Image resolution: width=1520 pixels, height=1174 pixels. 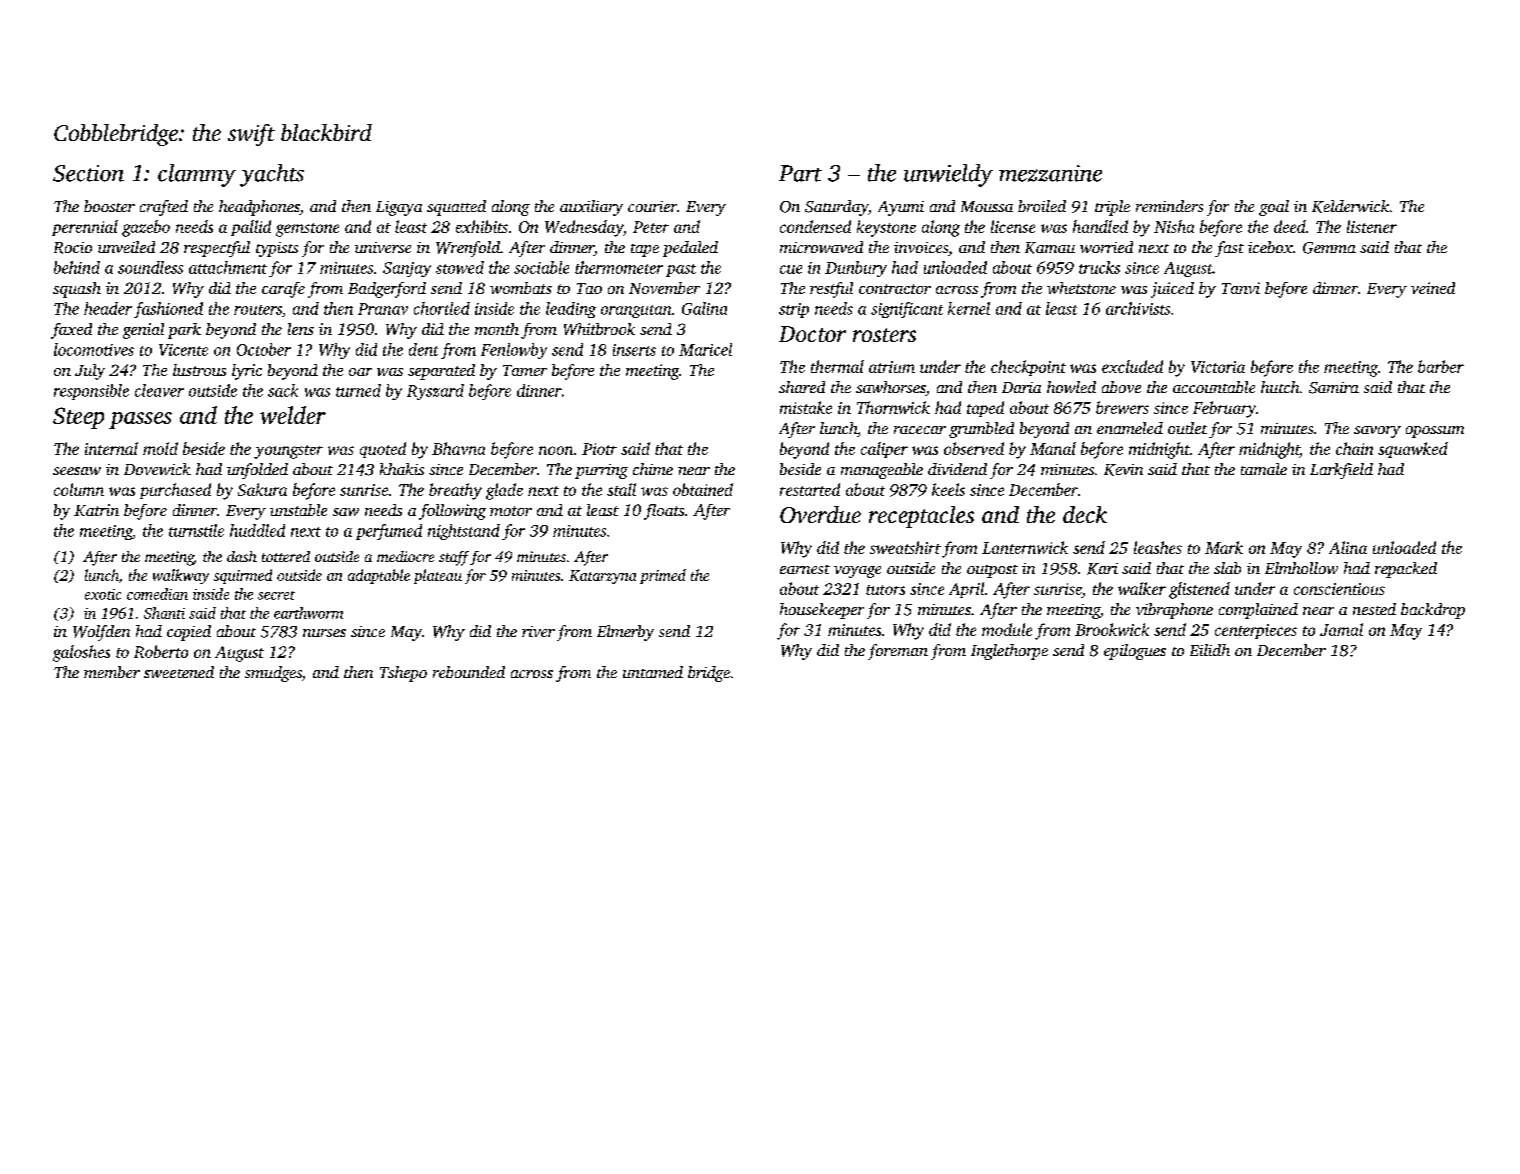 What do you see at coordinates (1169, 206) in the image?
I see `reminders` at bounding box center [1169, 206].
